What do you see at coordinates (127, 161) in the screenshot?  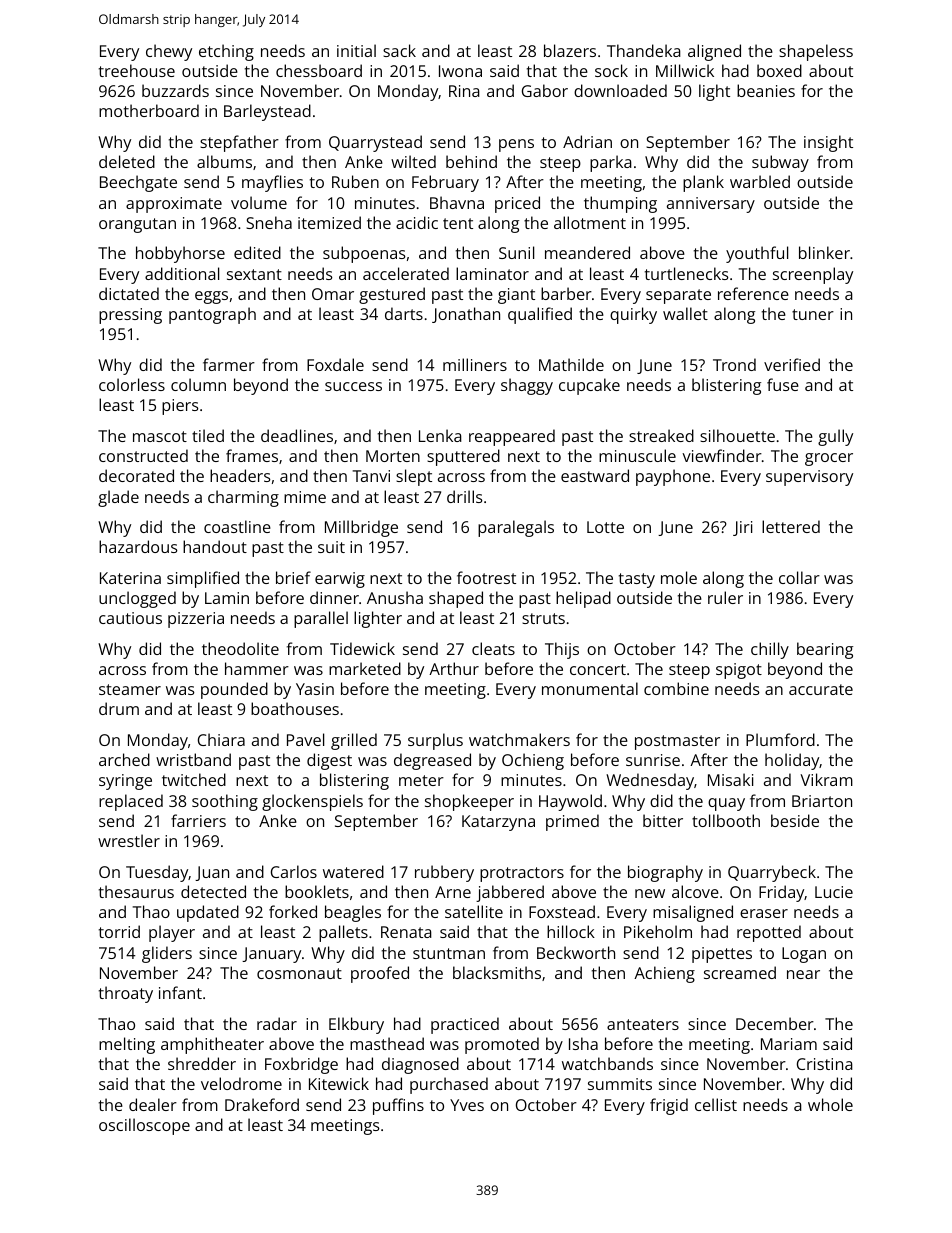 I see `deleted` at bounding box center [127, 161].
